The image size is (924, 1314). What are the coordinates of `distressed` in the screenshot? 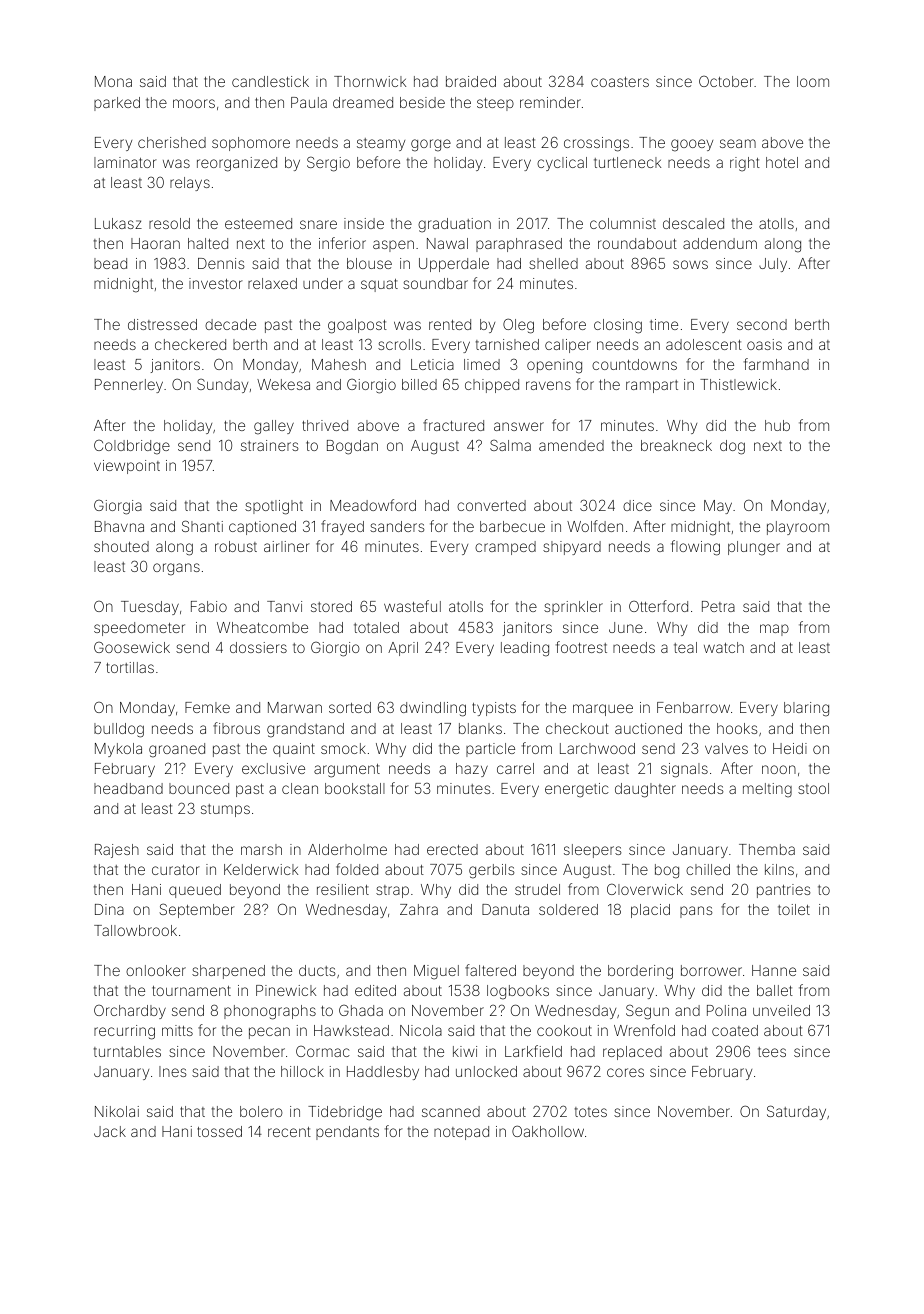 It's located at (162, 324).
